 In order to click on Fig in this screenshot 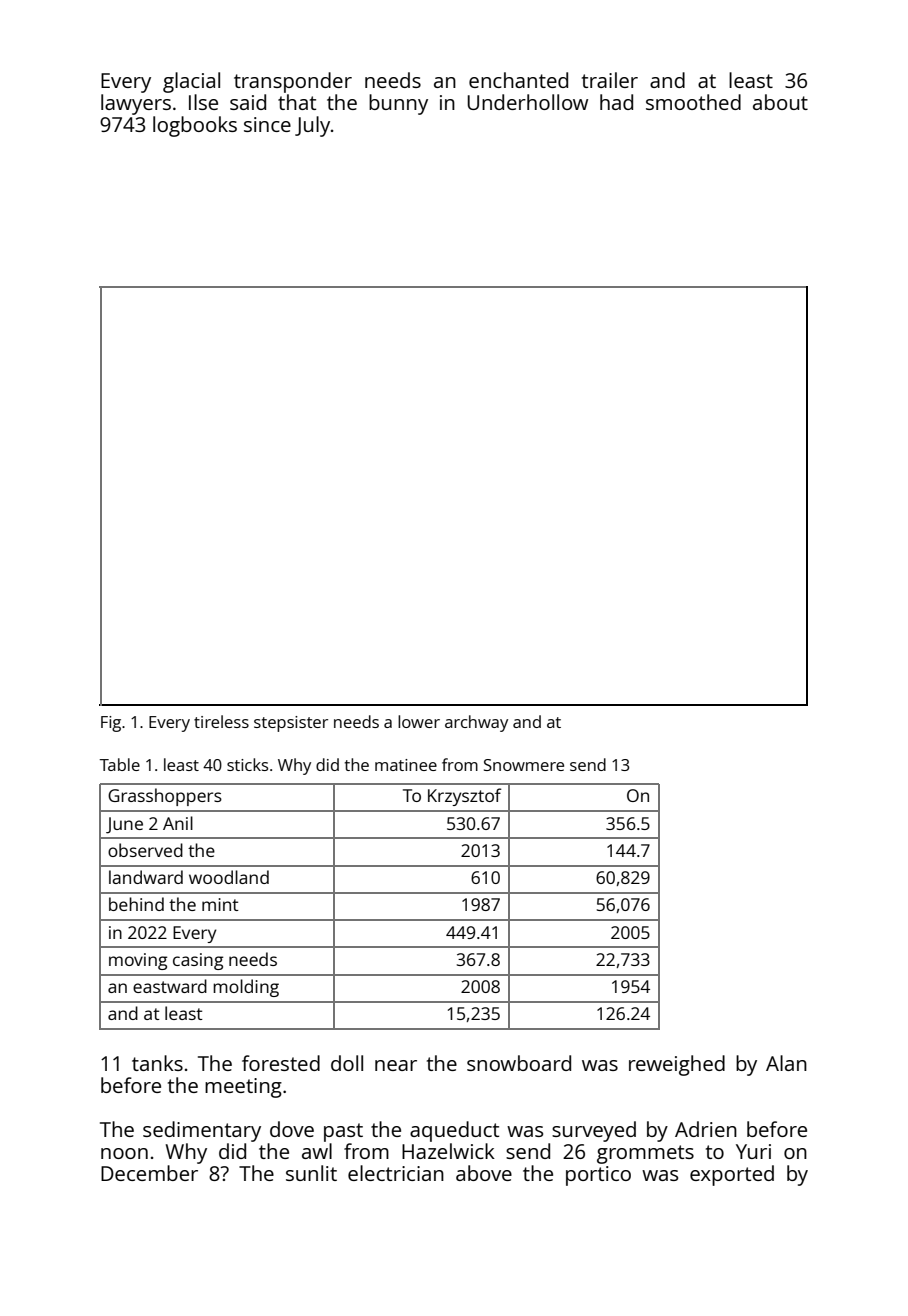, I will do `click(111, 724)`.
